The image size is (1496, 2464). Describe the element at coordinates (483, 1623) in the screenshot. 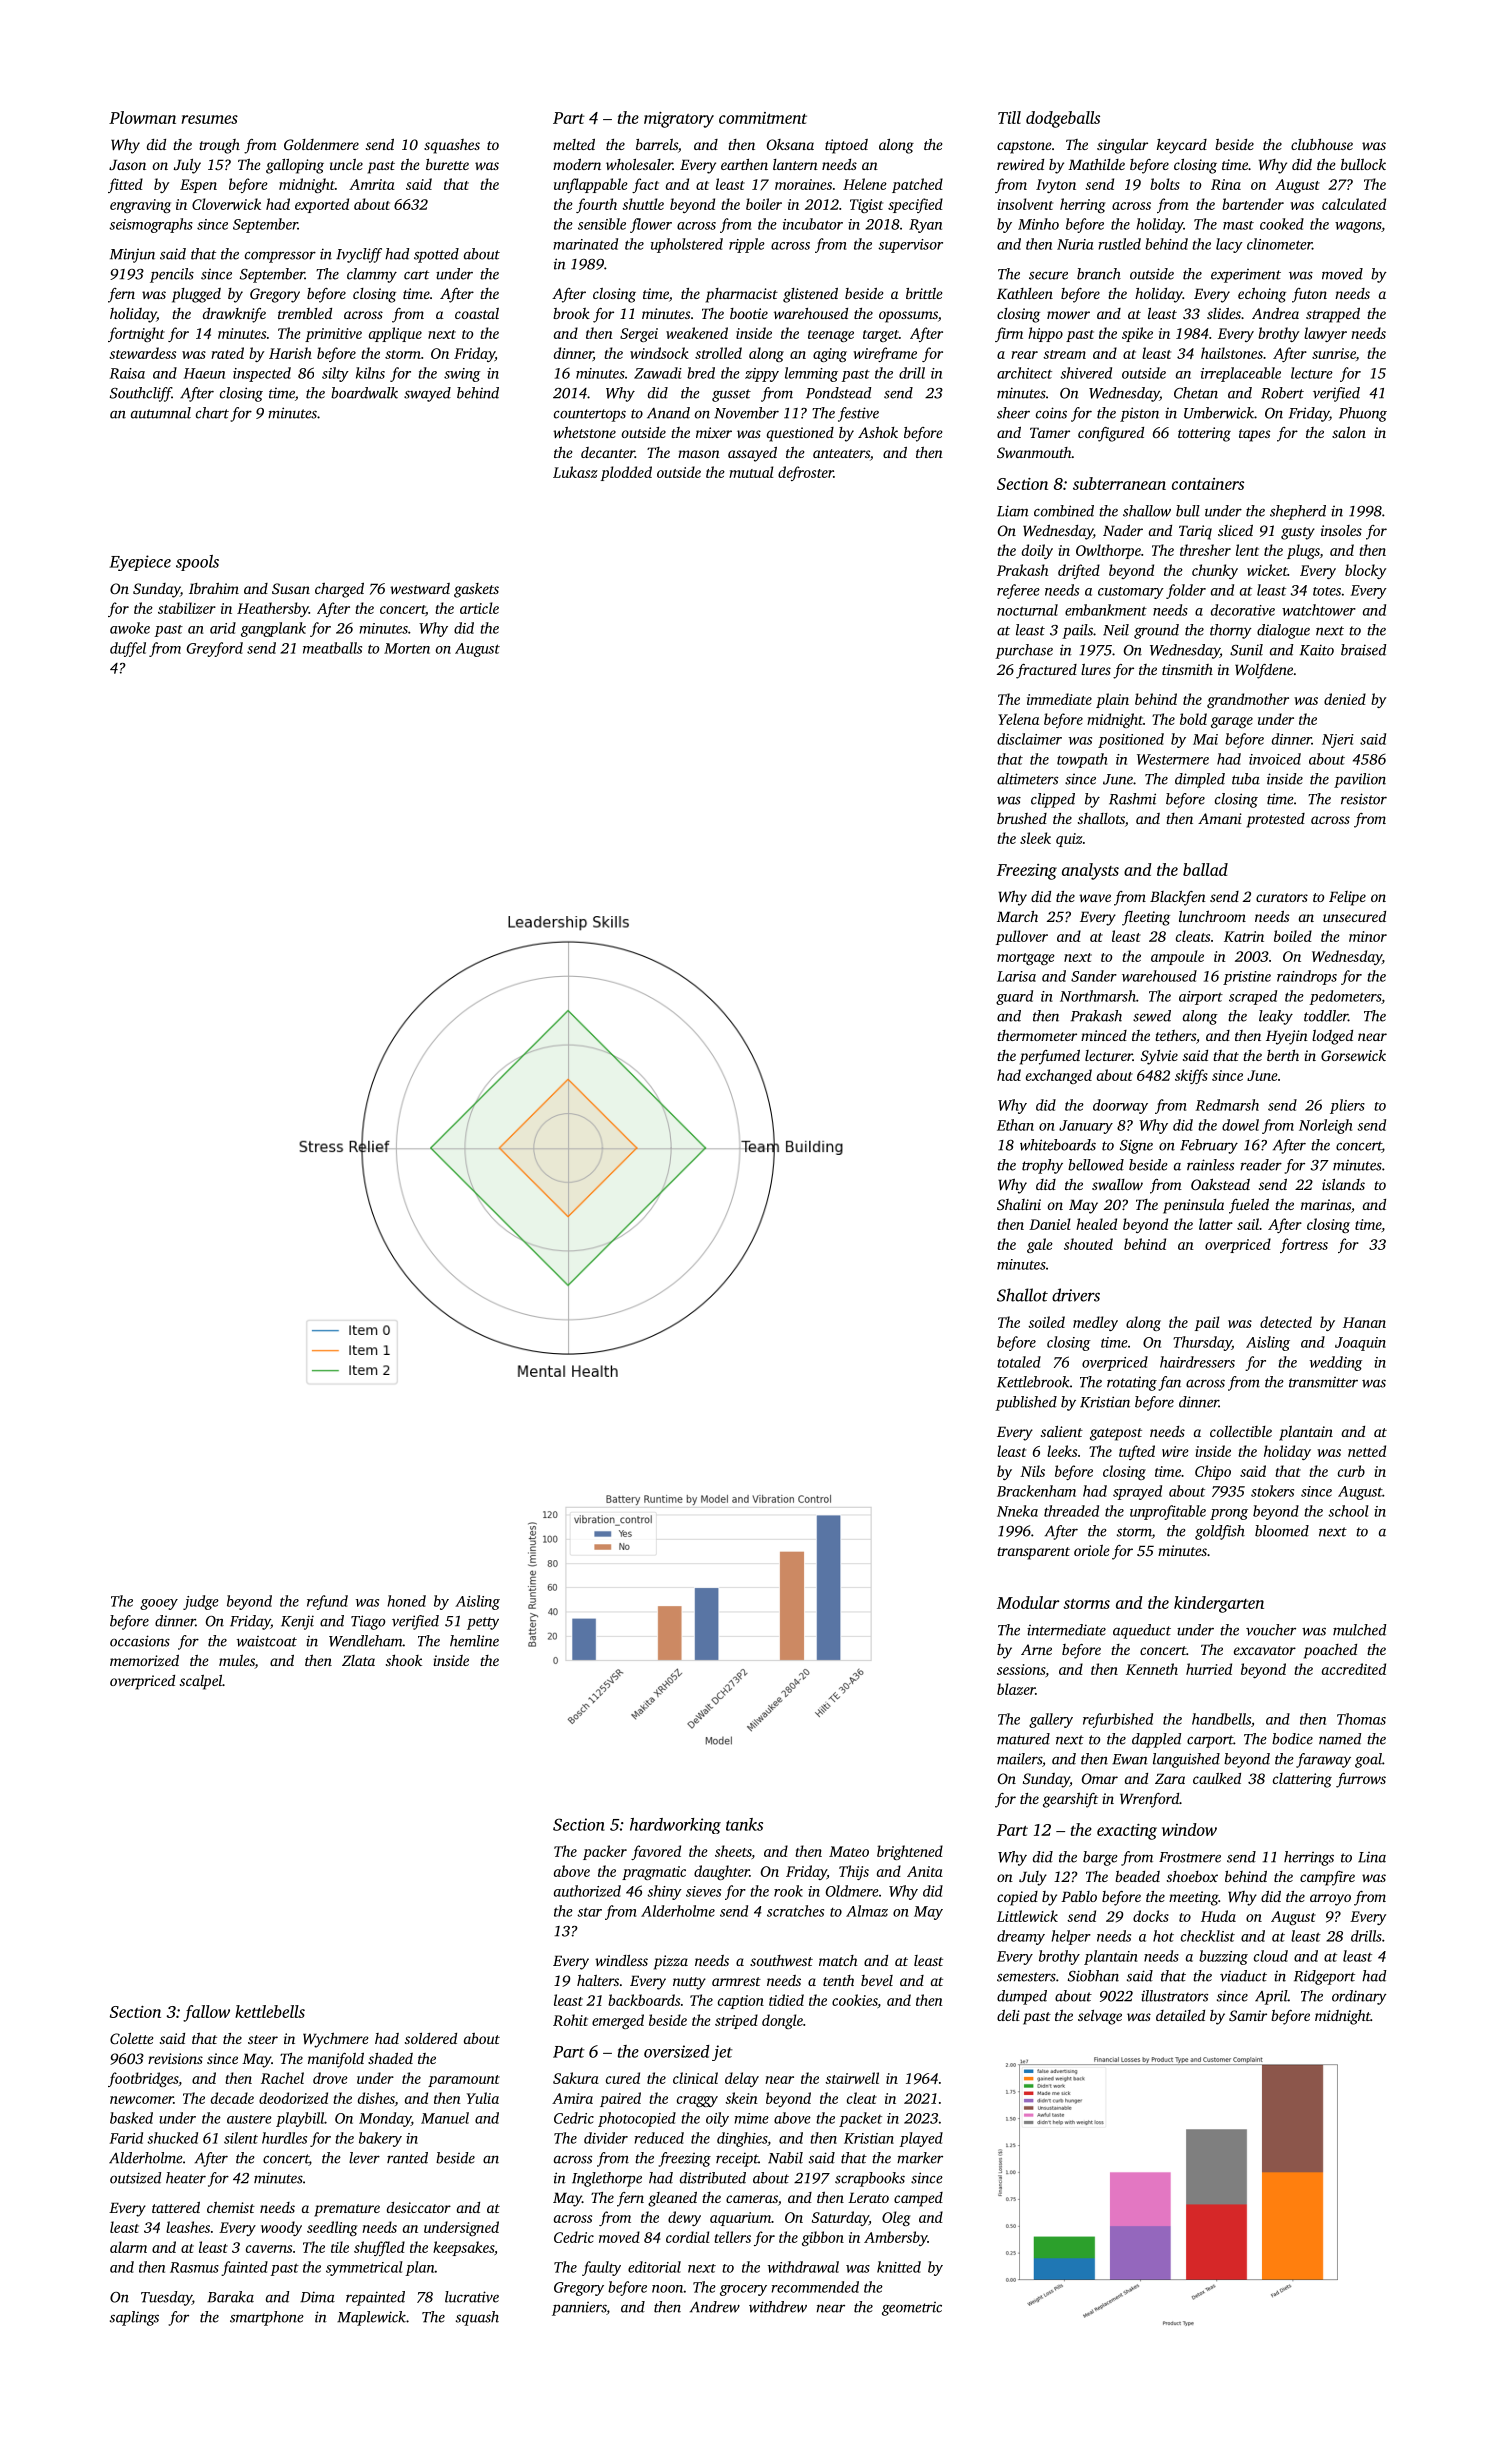

I see `petty` at that location.
